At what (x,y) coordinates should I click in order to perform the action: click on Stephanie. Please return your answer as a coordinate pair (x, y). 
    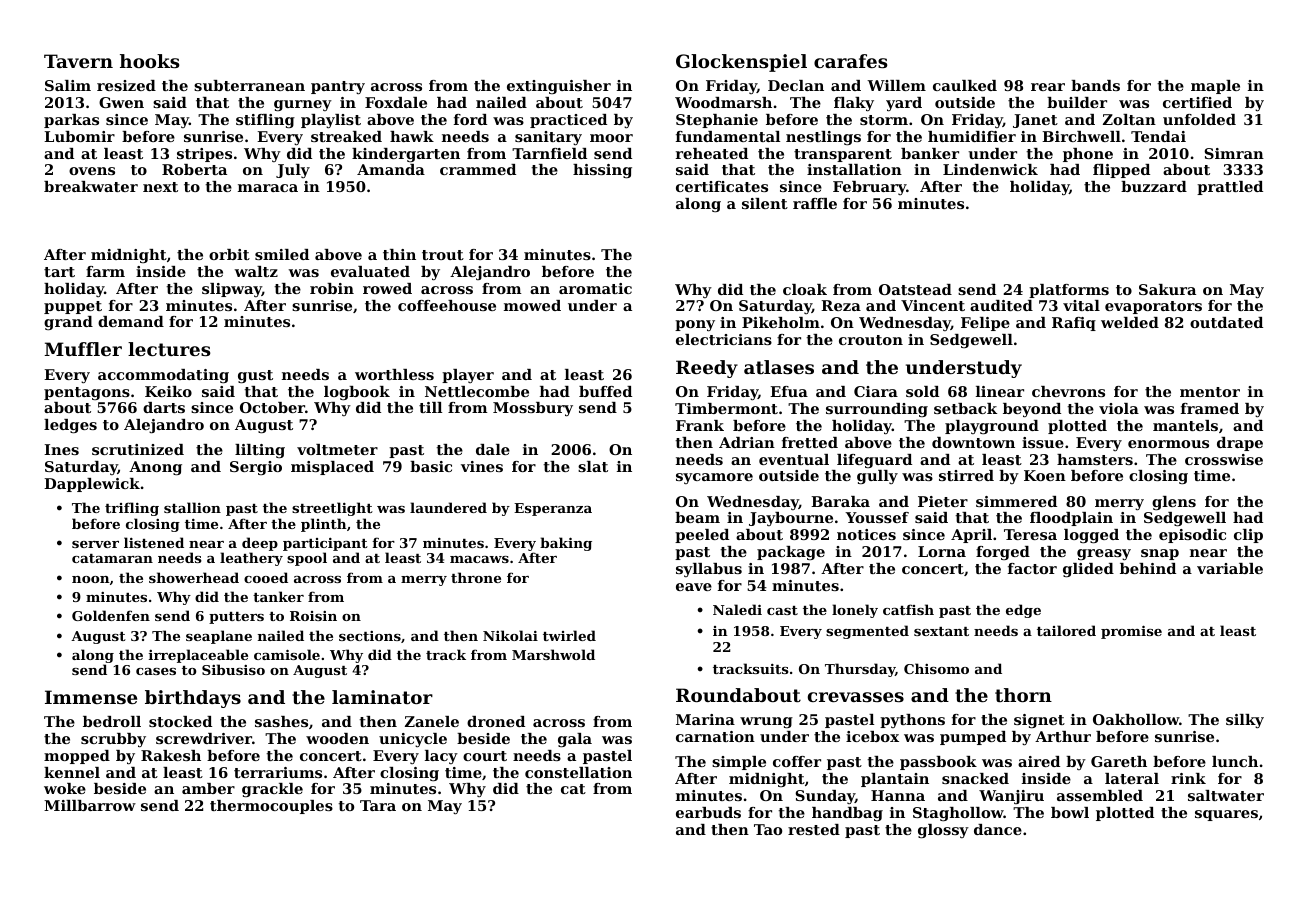
    Looking at the image, I should click on (717, 121).
